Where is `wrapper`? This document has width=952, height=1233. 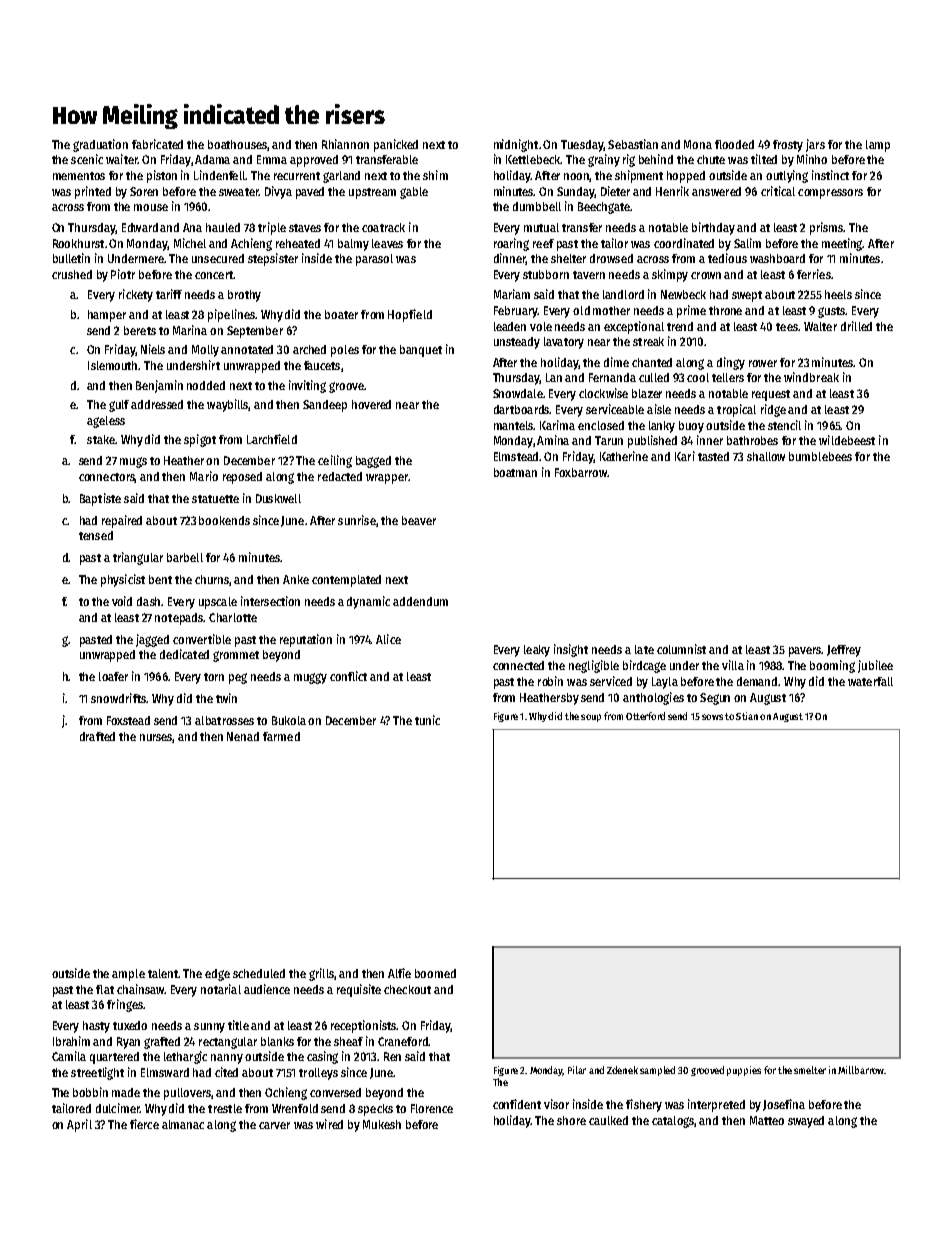
wrapper is located at coordinates (387, 479).
